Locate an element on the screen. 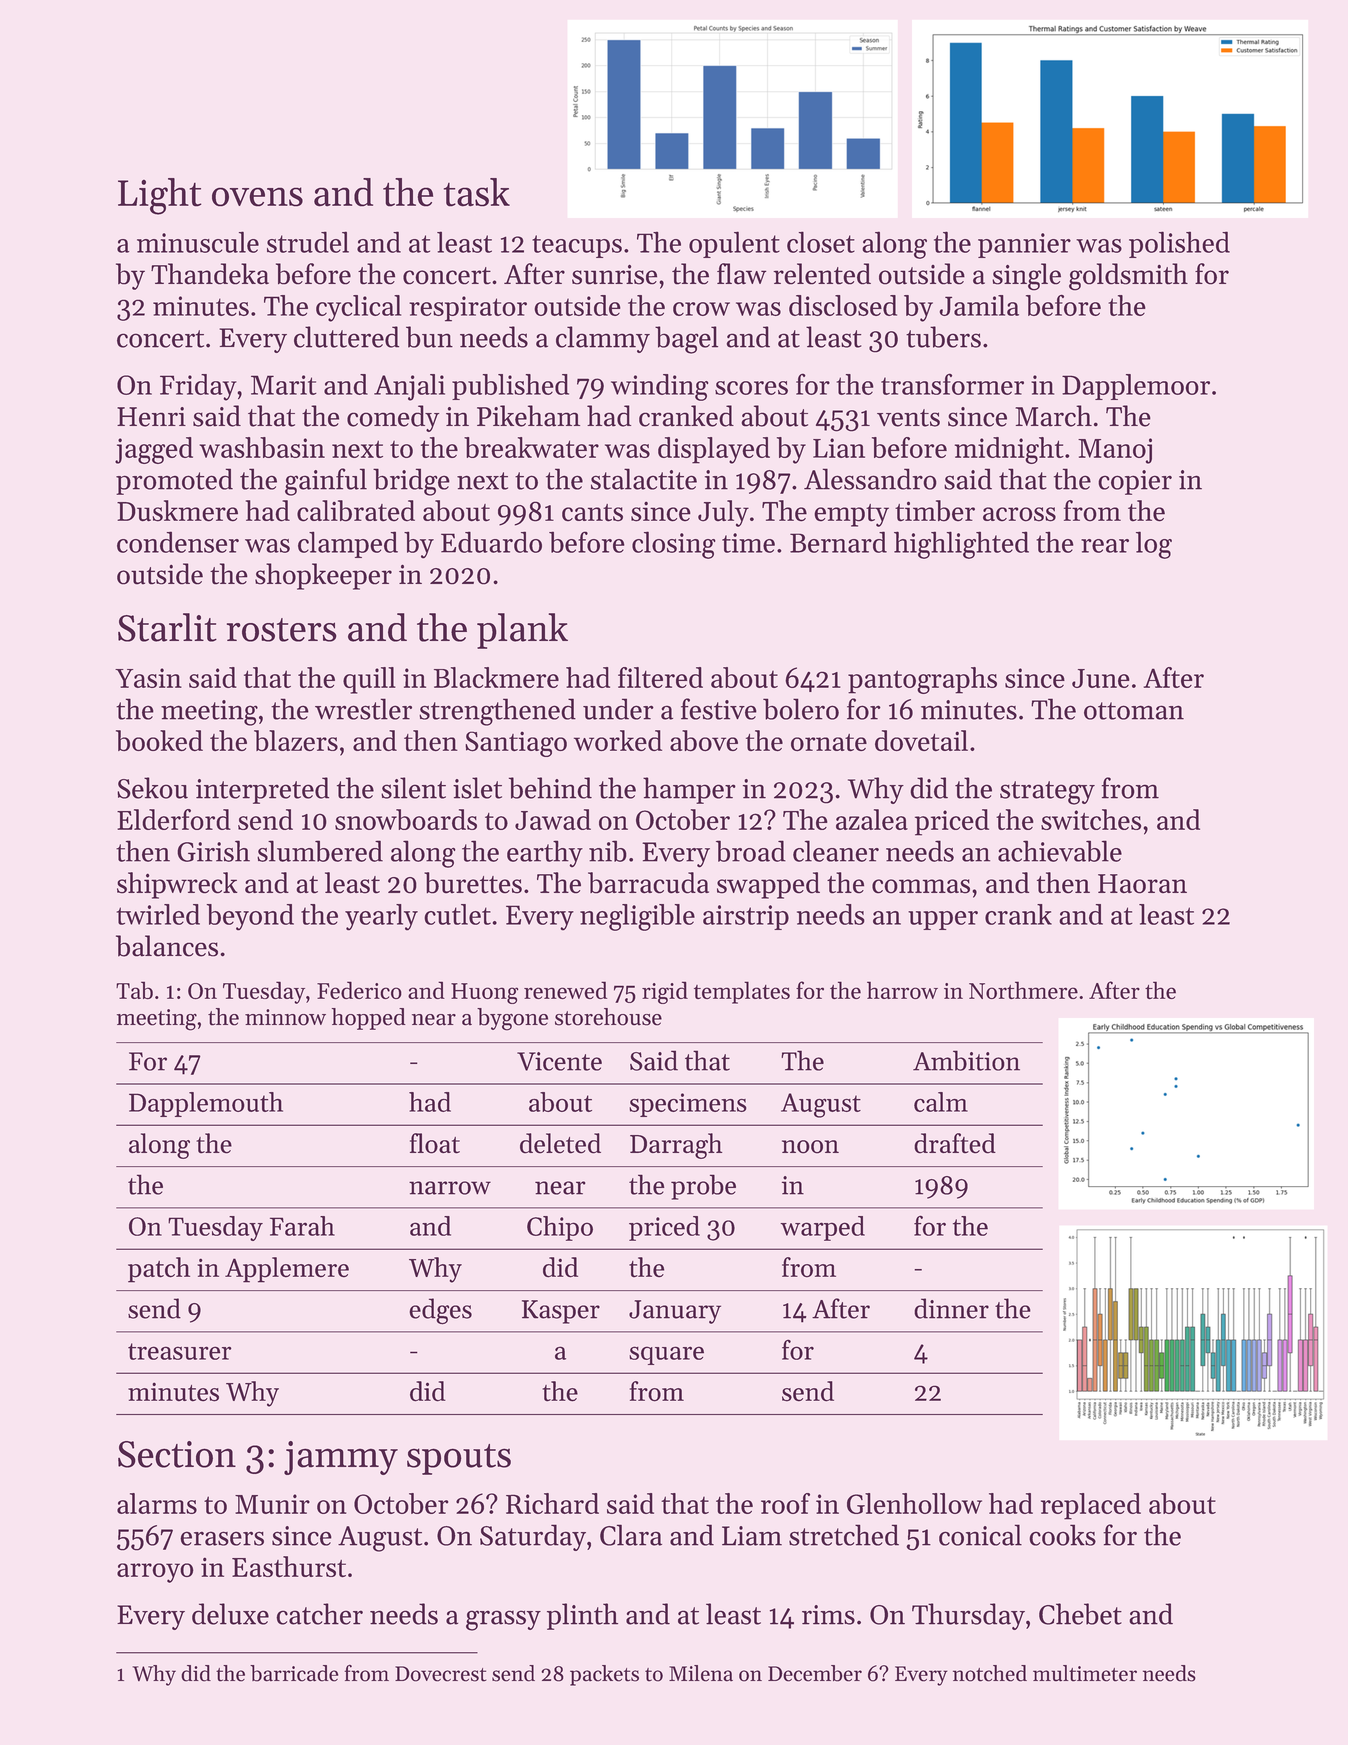  Santiago is located at coordinates (516, 744).
